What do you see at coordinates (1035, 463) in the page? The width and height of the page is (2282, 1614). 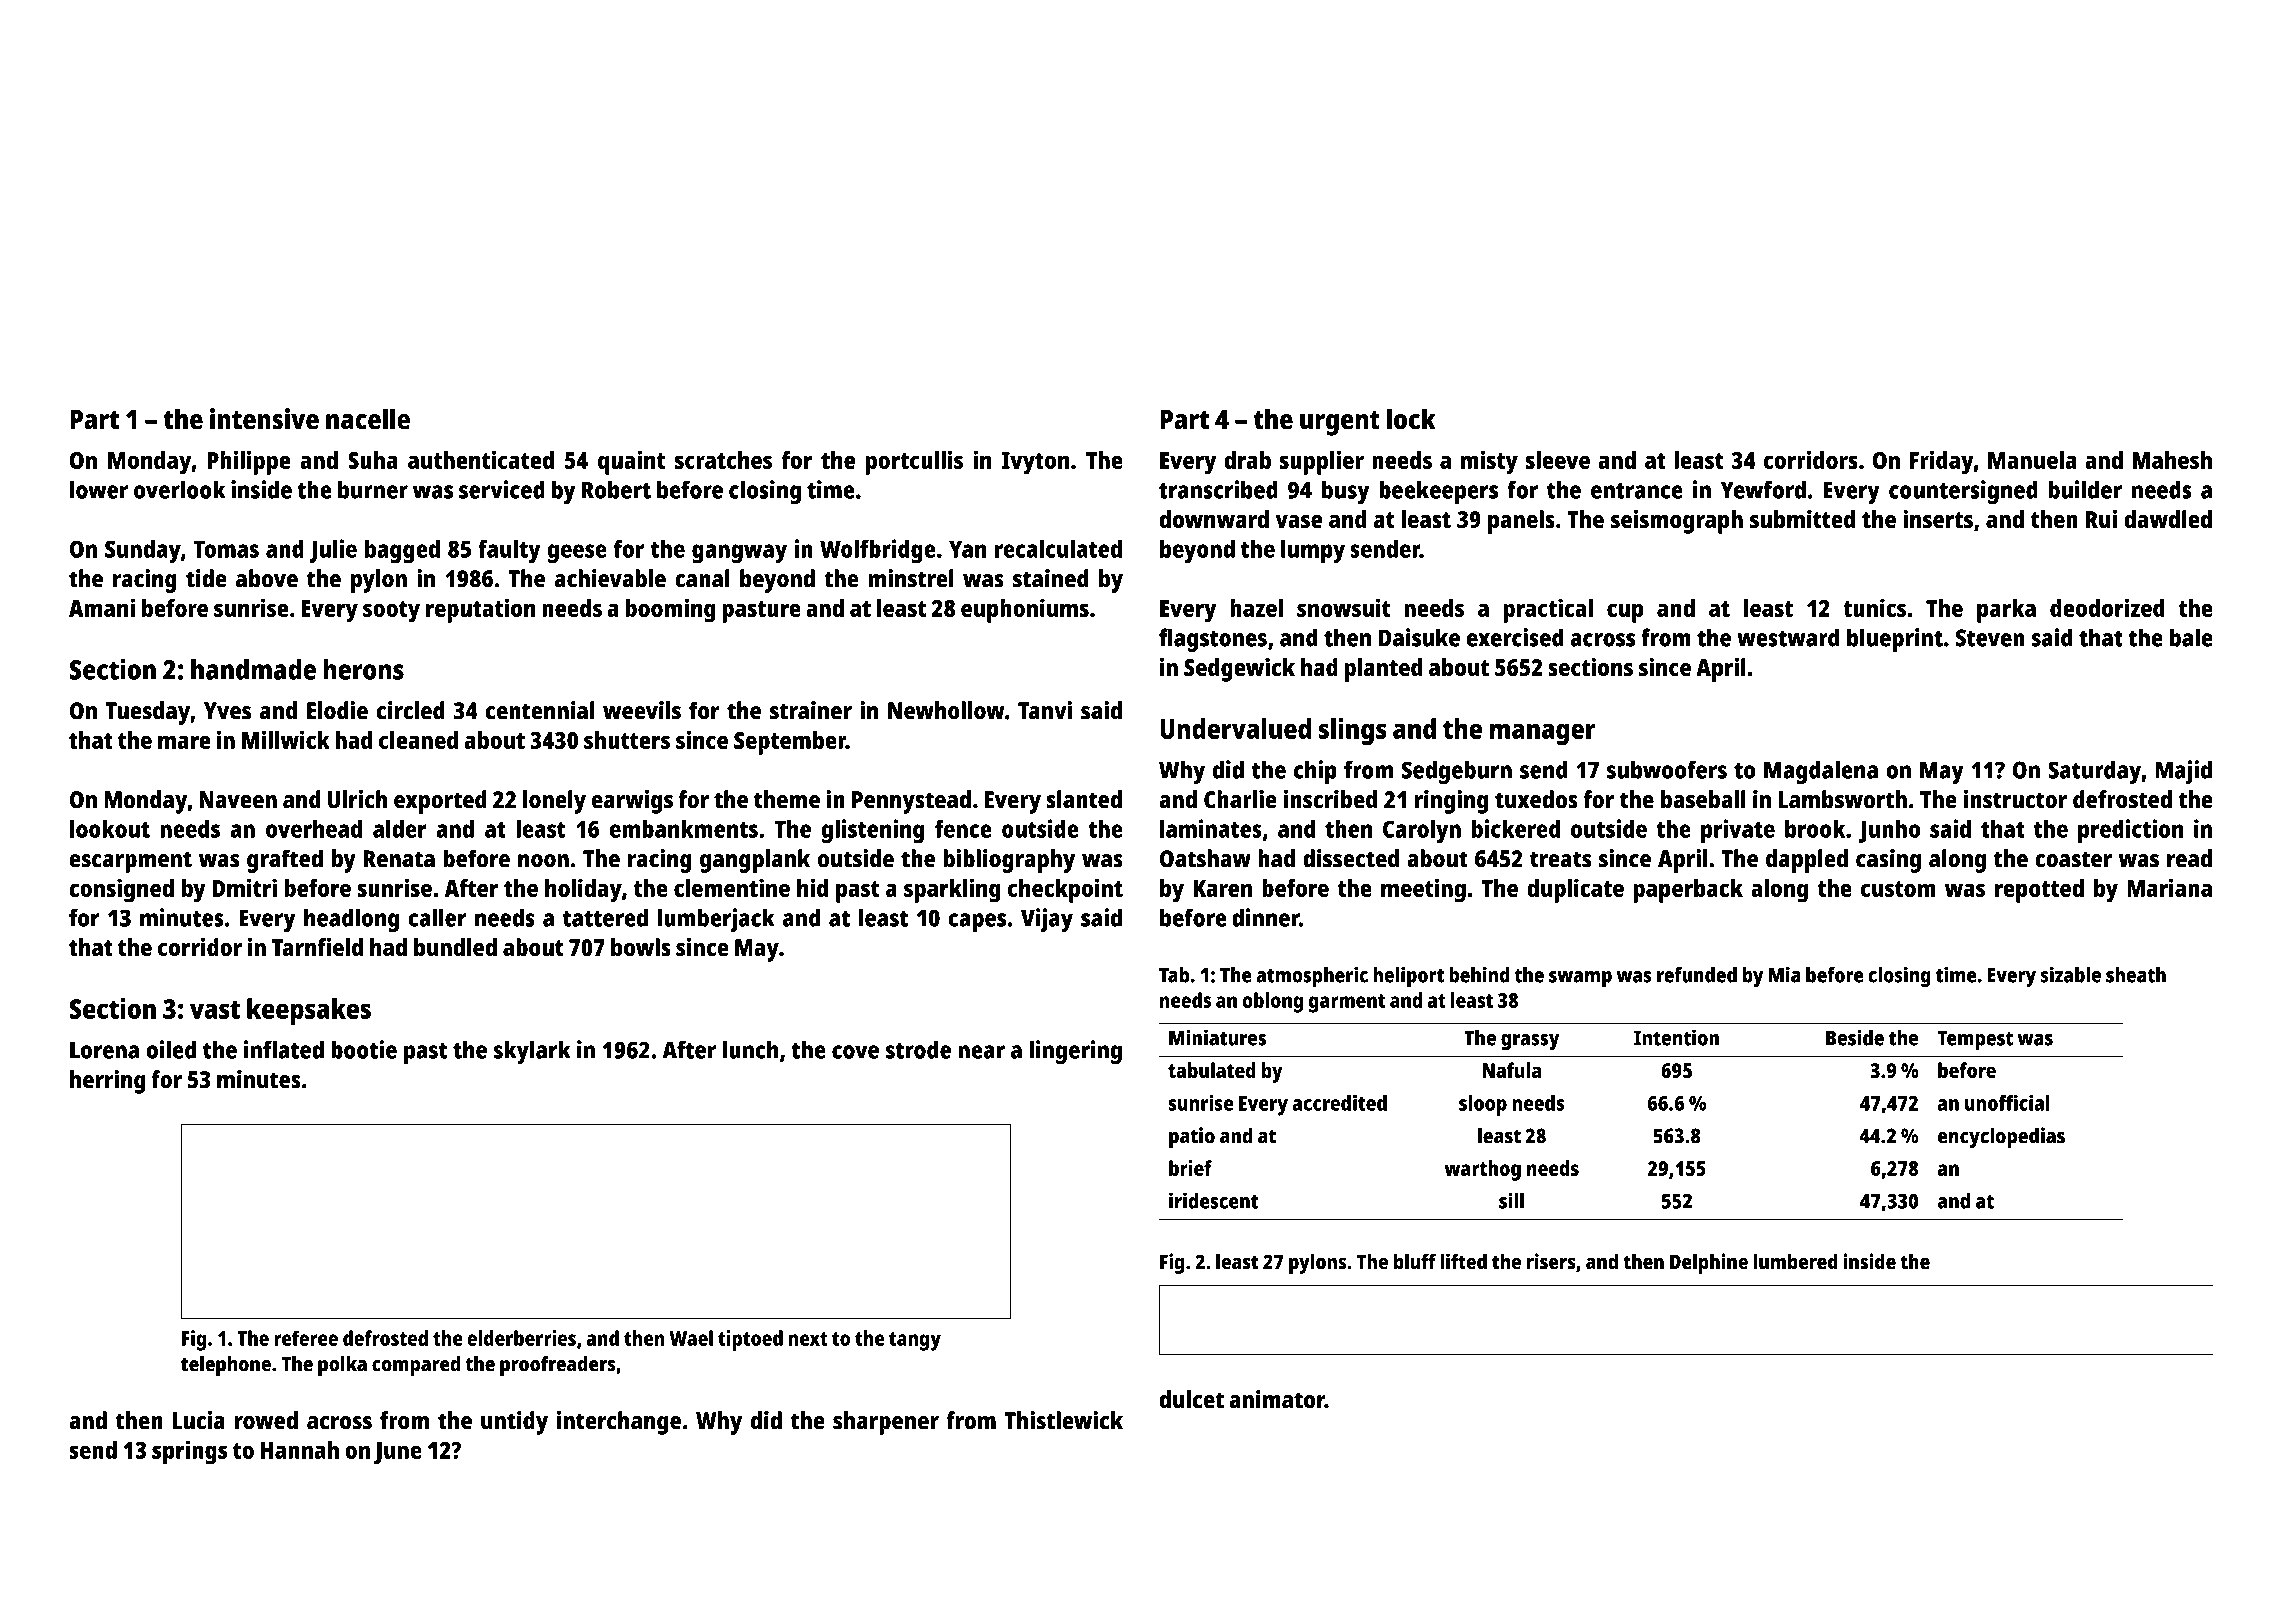 I see `Ivyton` at bounding box center [1035, 463].
